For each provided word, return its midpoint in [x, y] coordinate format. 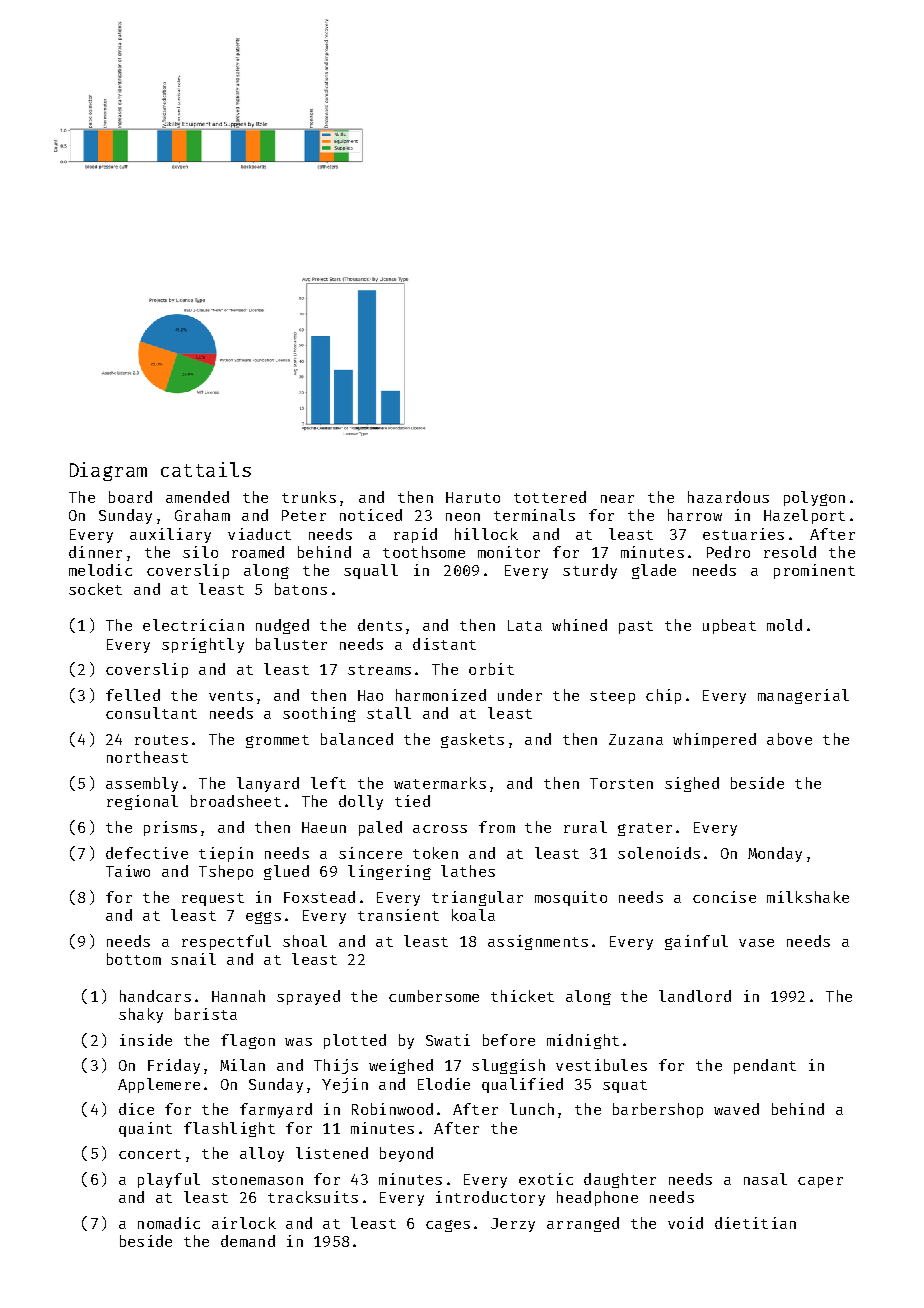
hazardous [728, 497]
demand [248, 1241]
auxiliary [170, 535]
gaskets [472, 740]
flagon [248, 1041]
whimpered [714, 740]
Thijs [336, 1066]
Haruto [473, 497]
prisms [170, 828]
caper [820, 1182]
